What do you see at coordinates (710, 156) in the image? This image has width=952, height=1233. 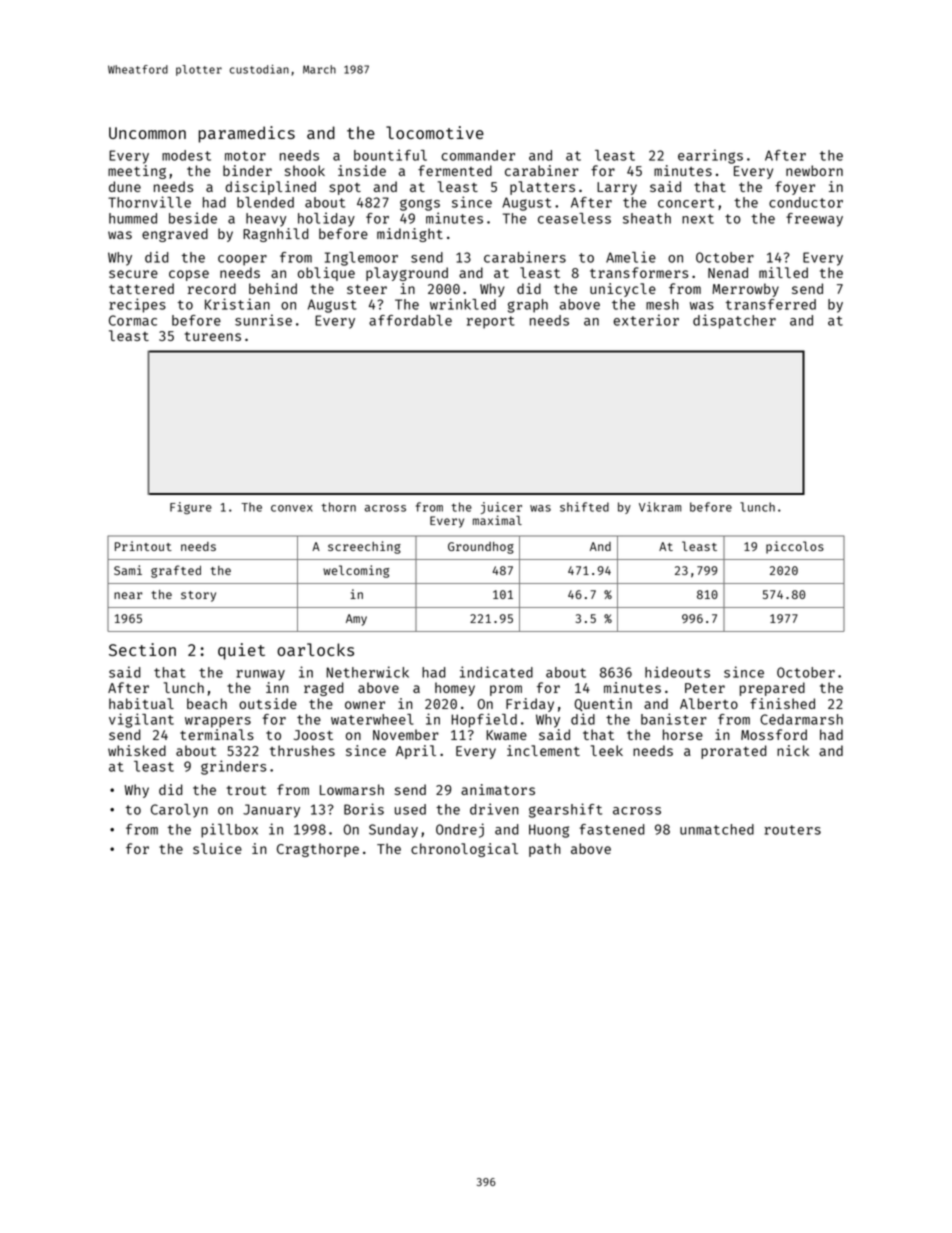 I see `earrings` at bounding box center [710, 156].
